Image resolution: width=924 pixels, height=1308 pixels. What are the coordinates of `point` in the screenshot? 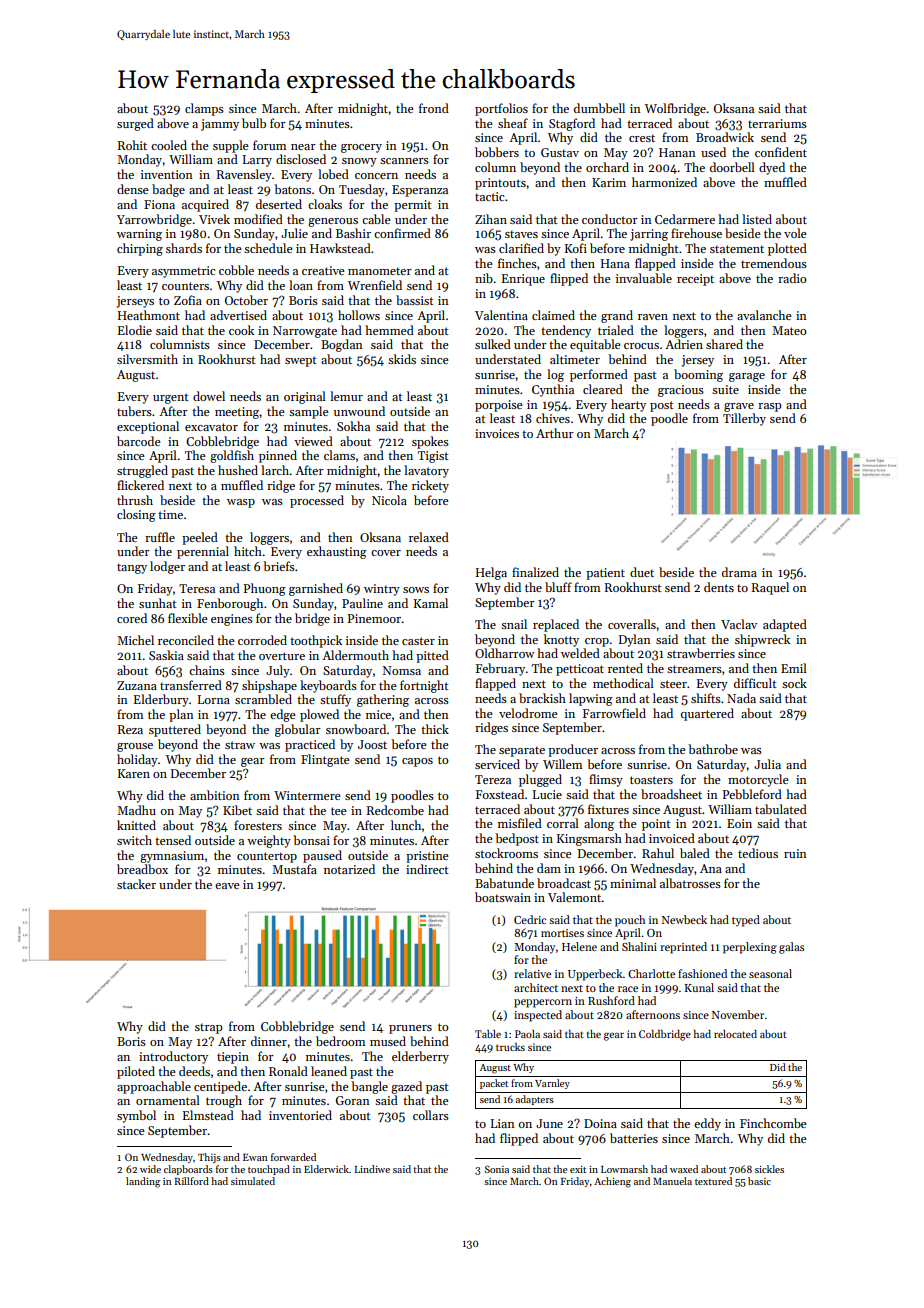 It's located at (656, 825).
